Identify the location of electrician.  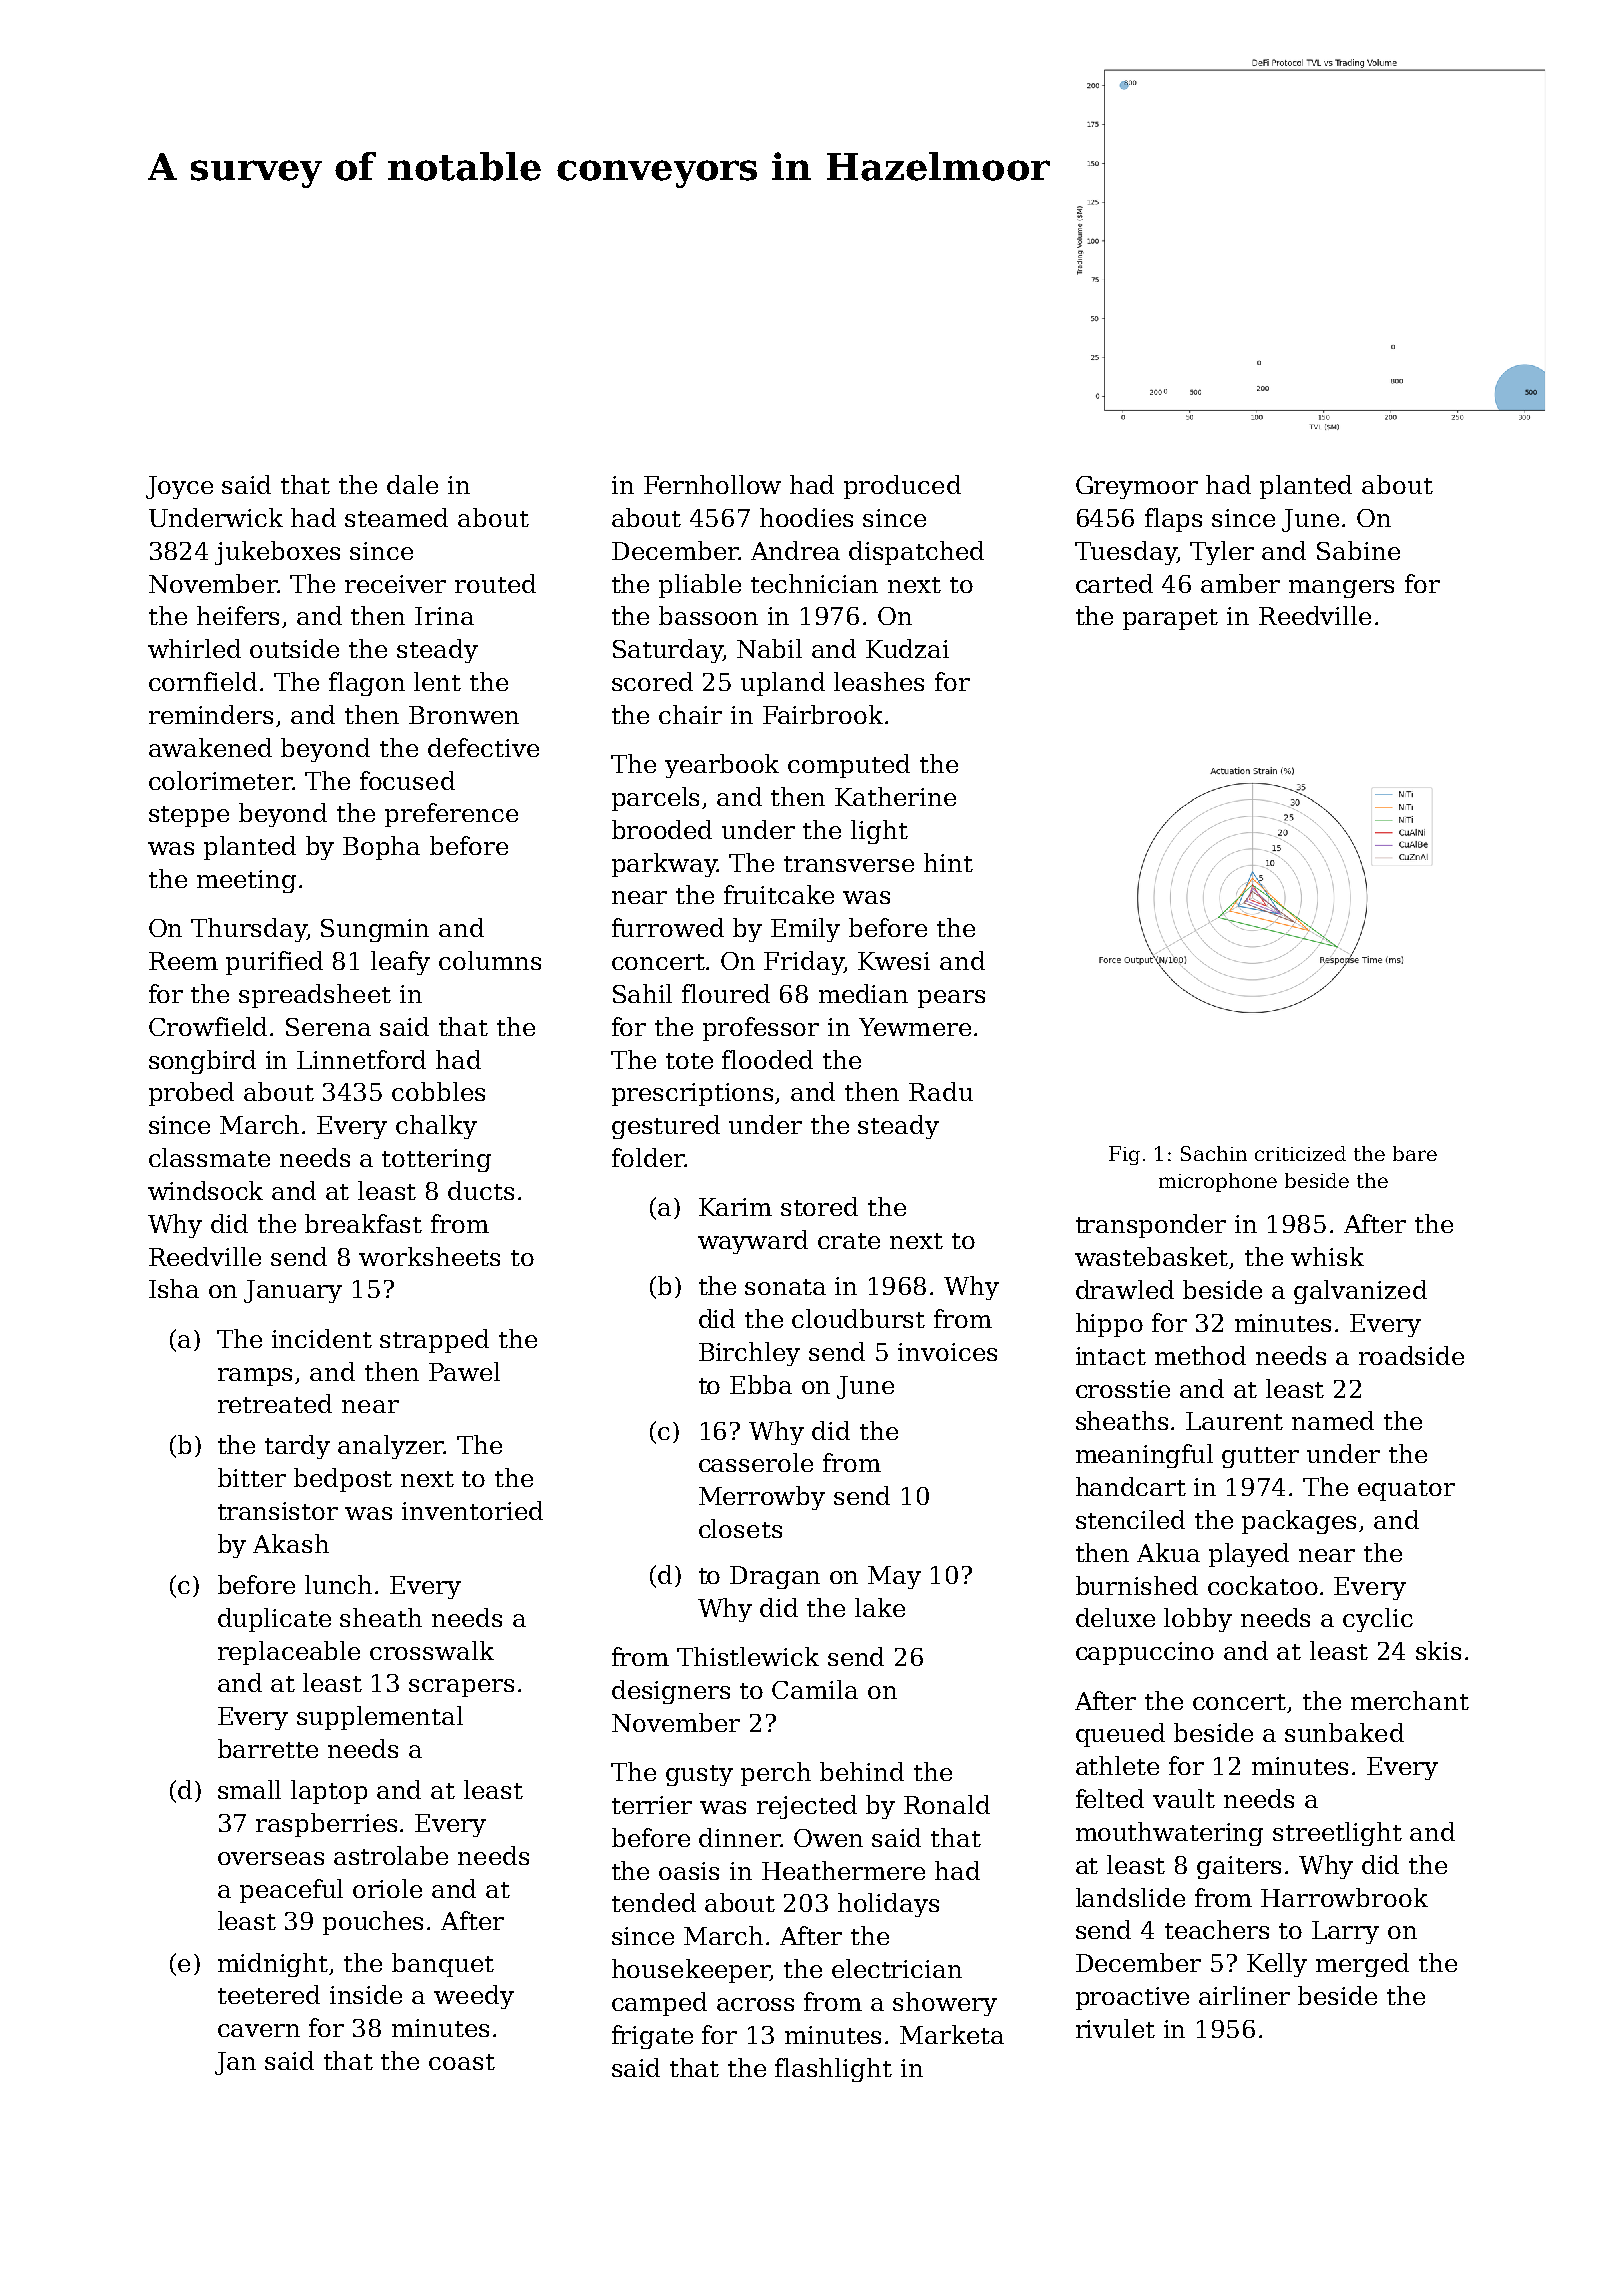
(897, 1968).
